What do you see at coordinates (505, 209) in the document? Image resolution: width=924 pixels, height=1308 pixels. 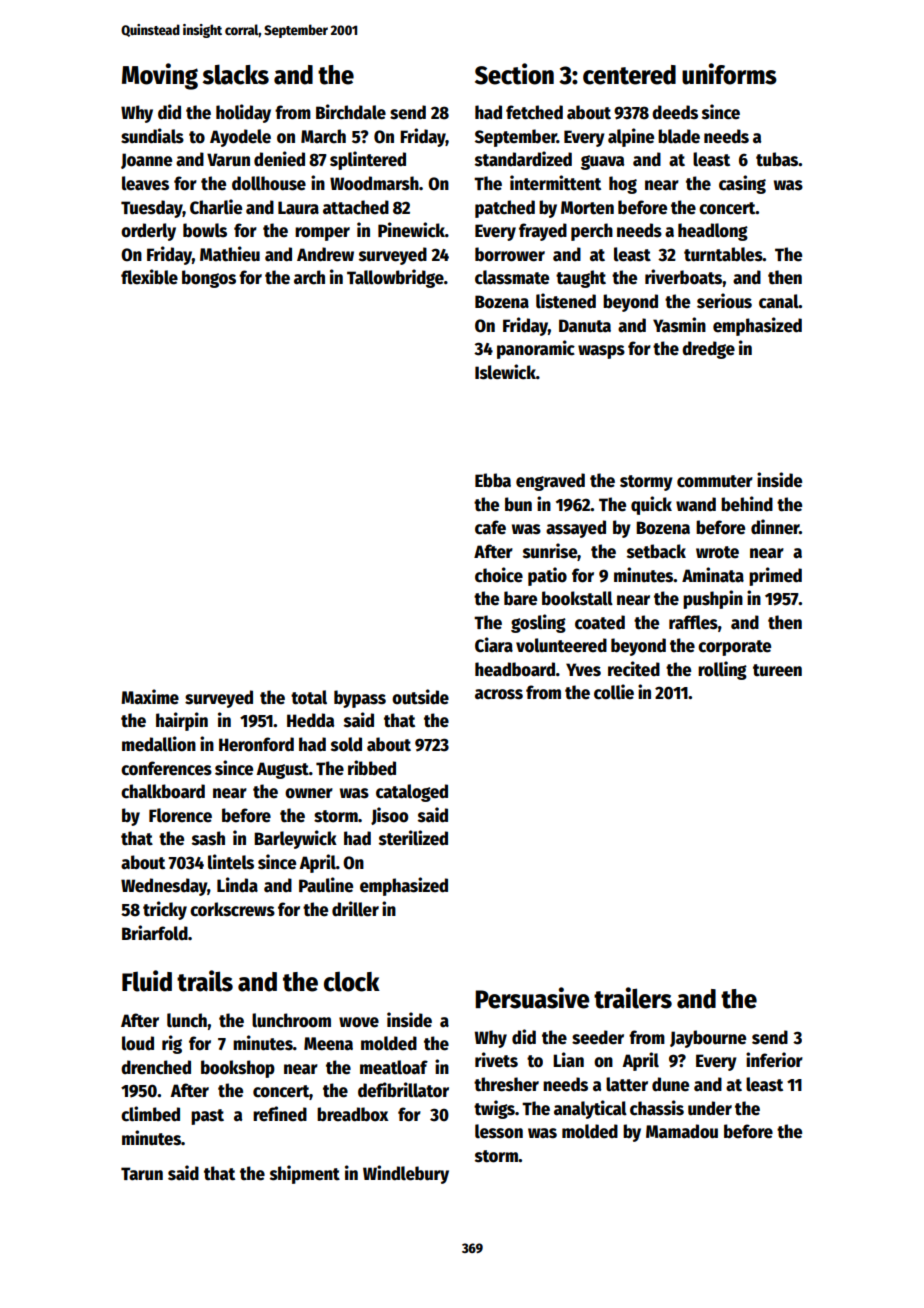 I see `patched` at bounding box center [505, 209].
